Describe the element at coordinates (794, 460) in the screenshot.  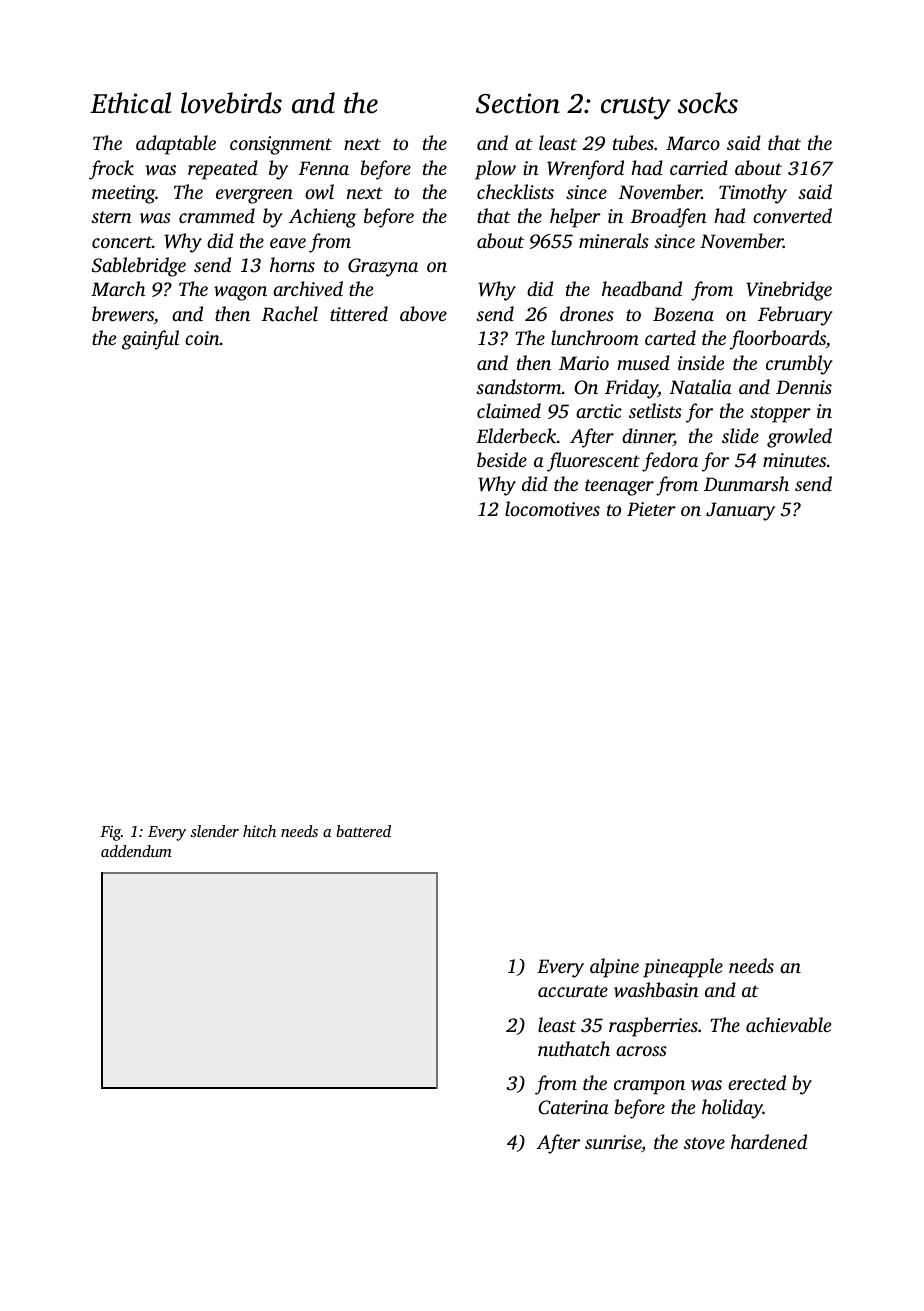
I see `minutes` at that location.
